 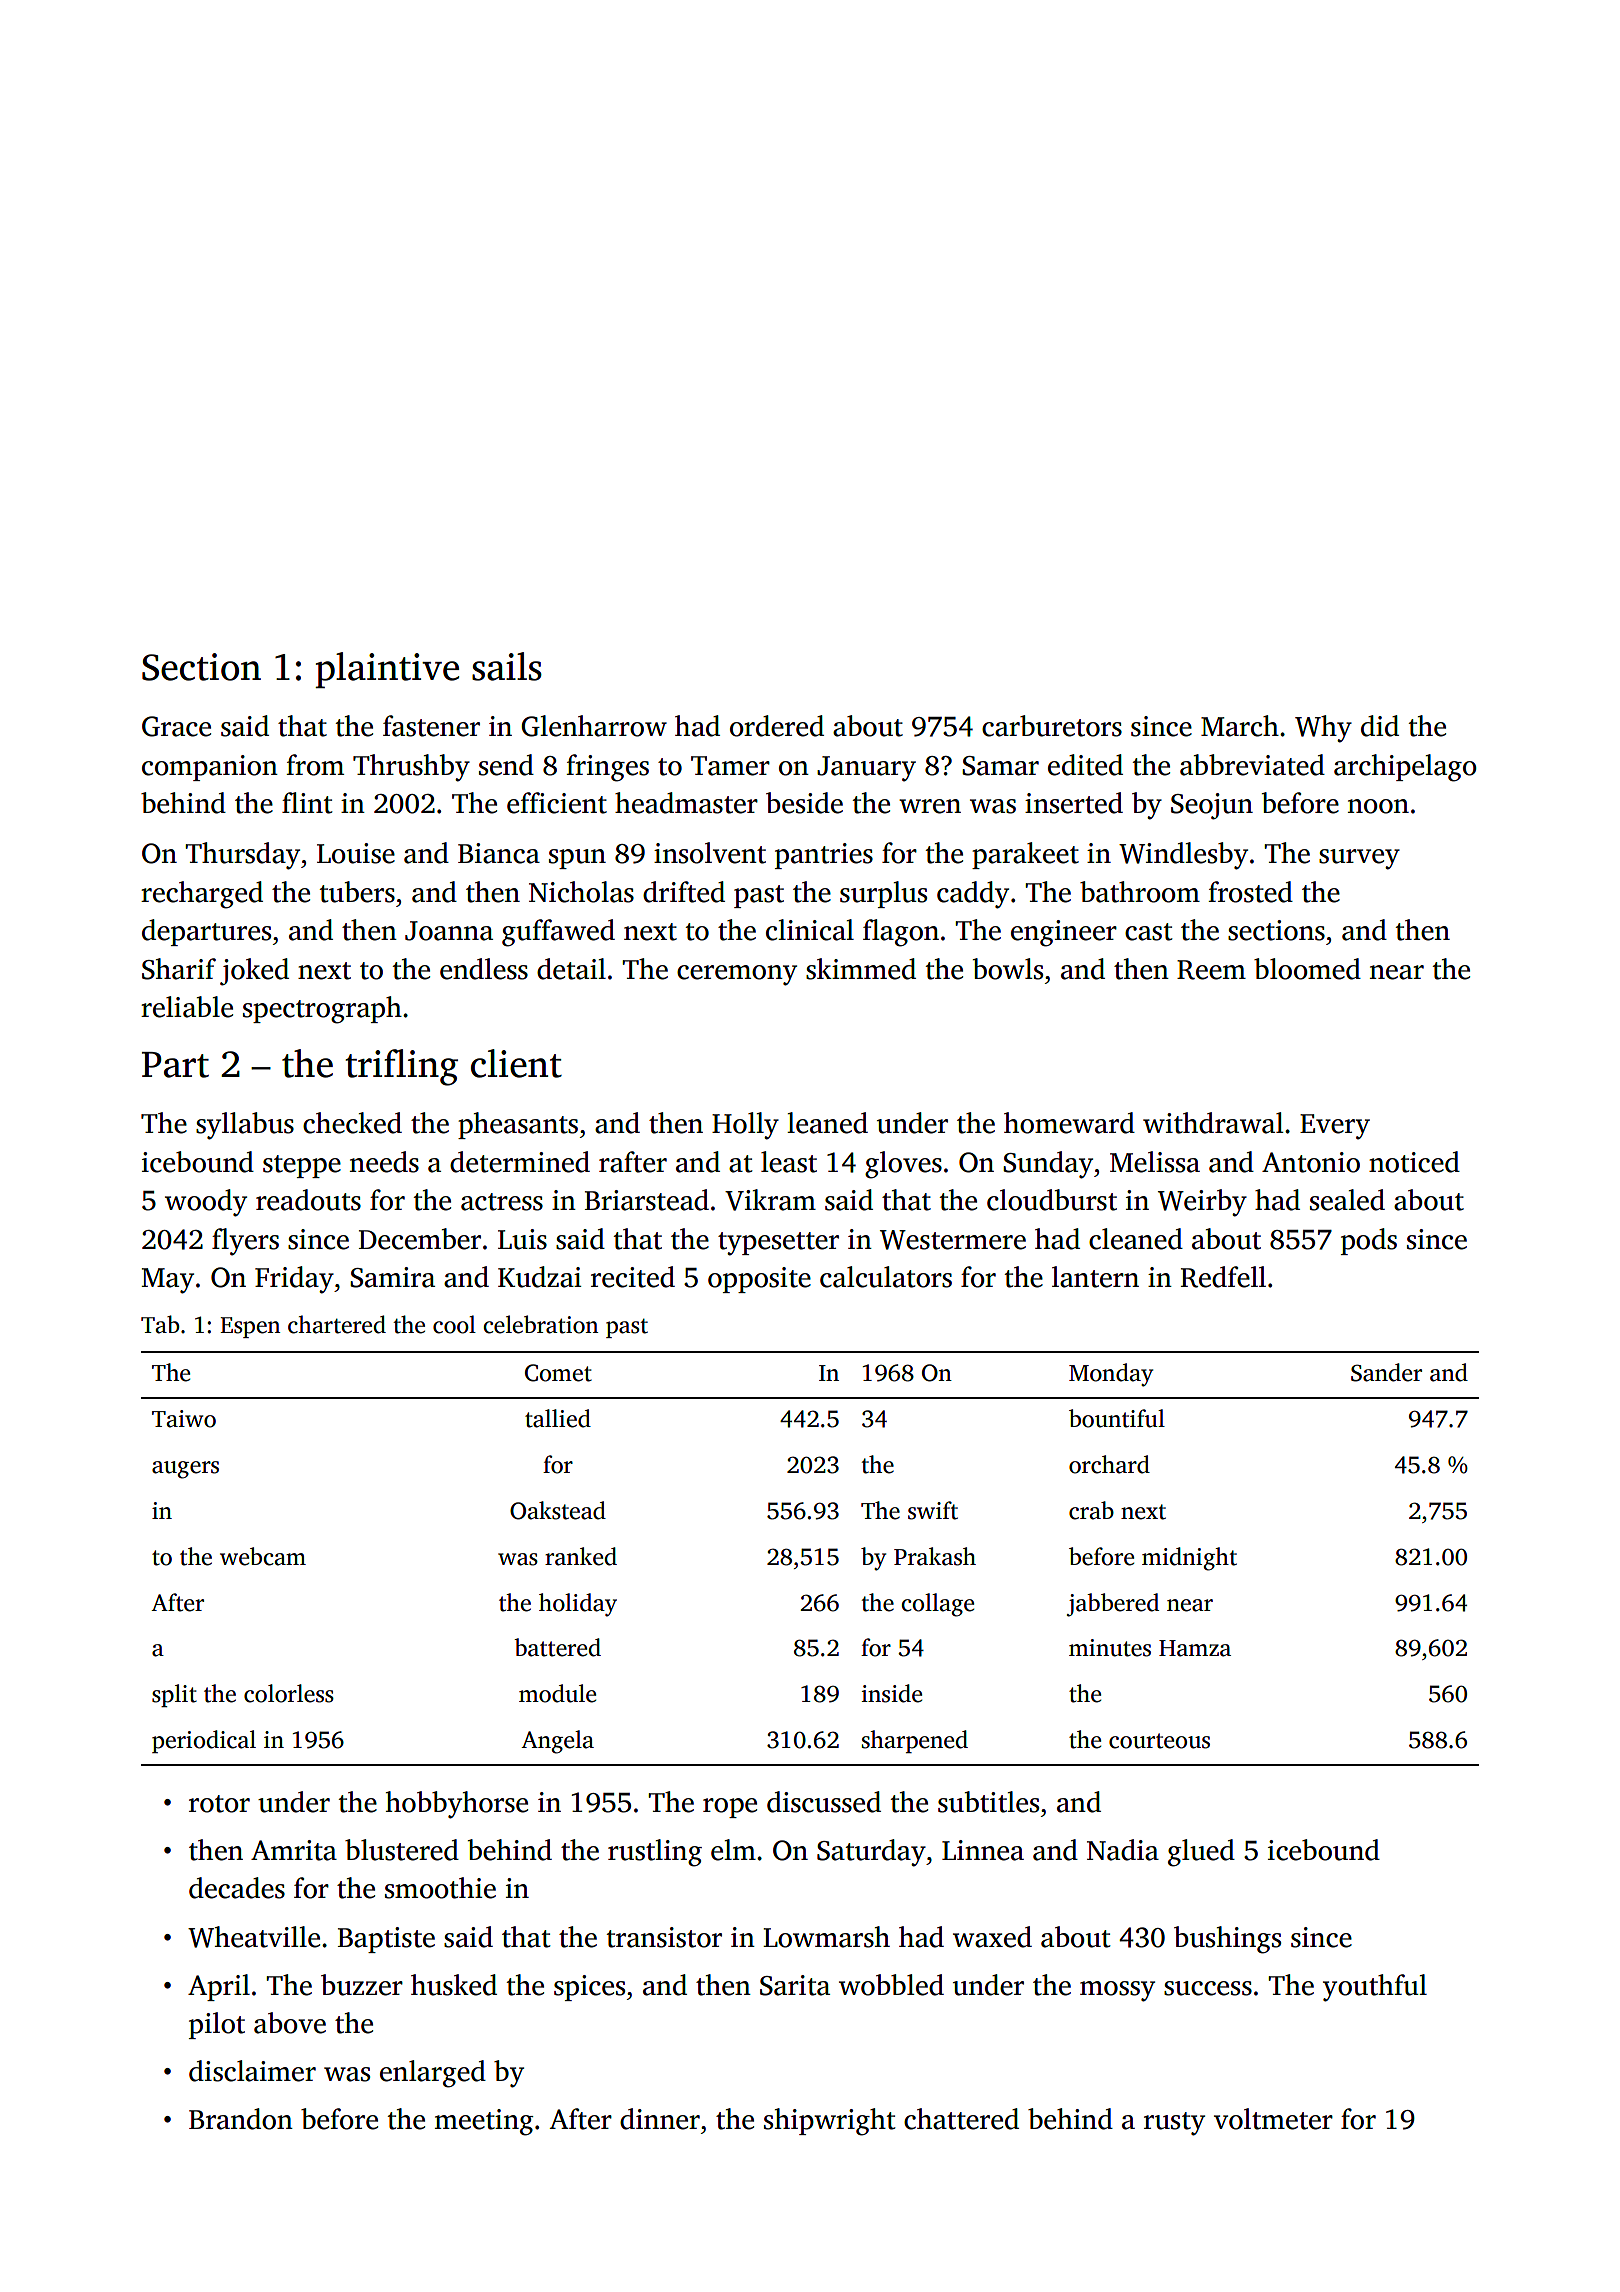 What do you see at coordinates (1195, 1648) in the screenshot?
I see `Hamza` at bounding box center [1195, 1648].
